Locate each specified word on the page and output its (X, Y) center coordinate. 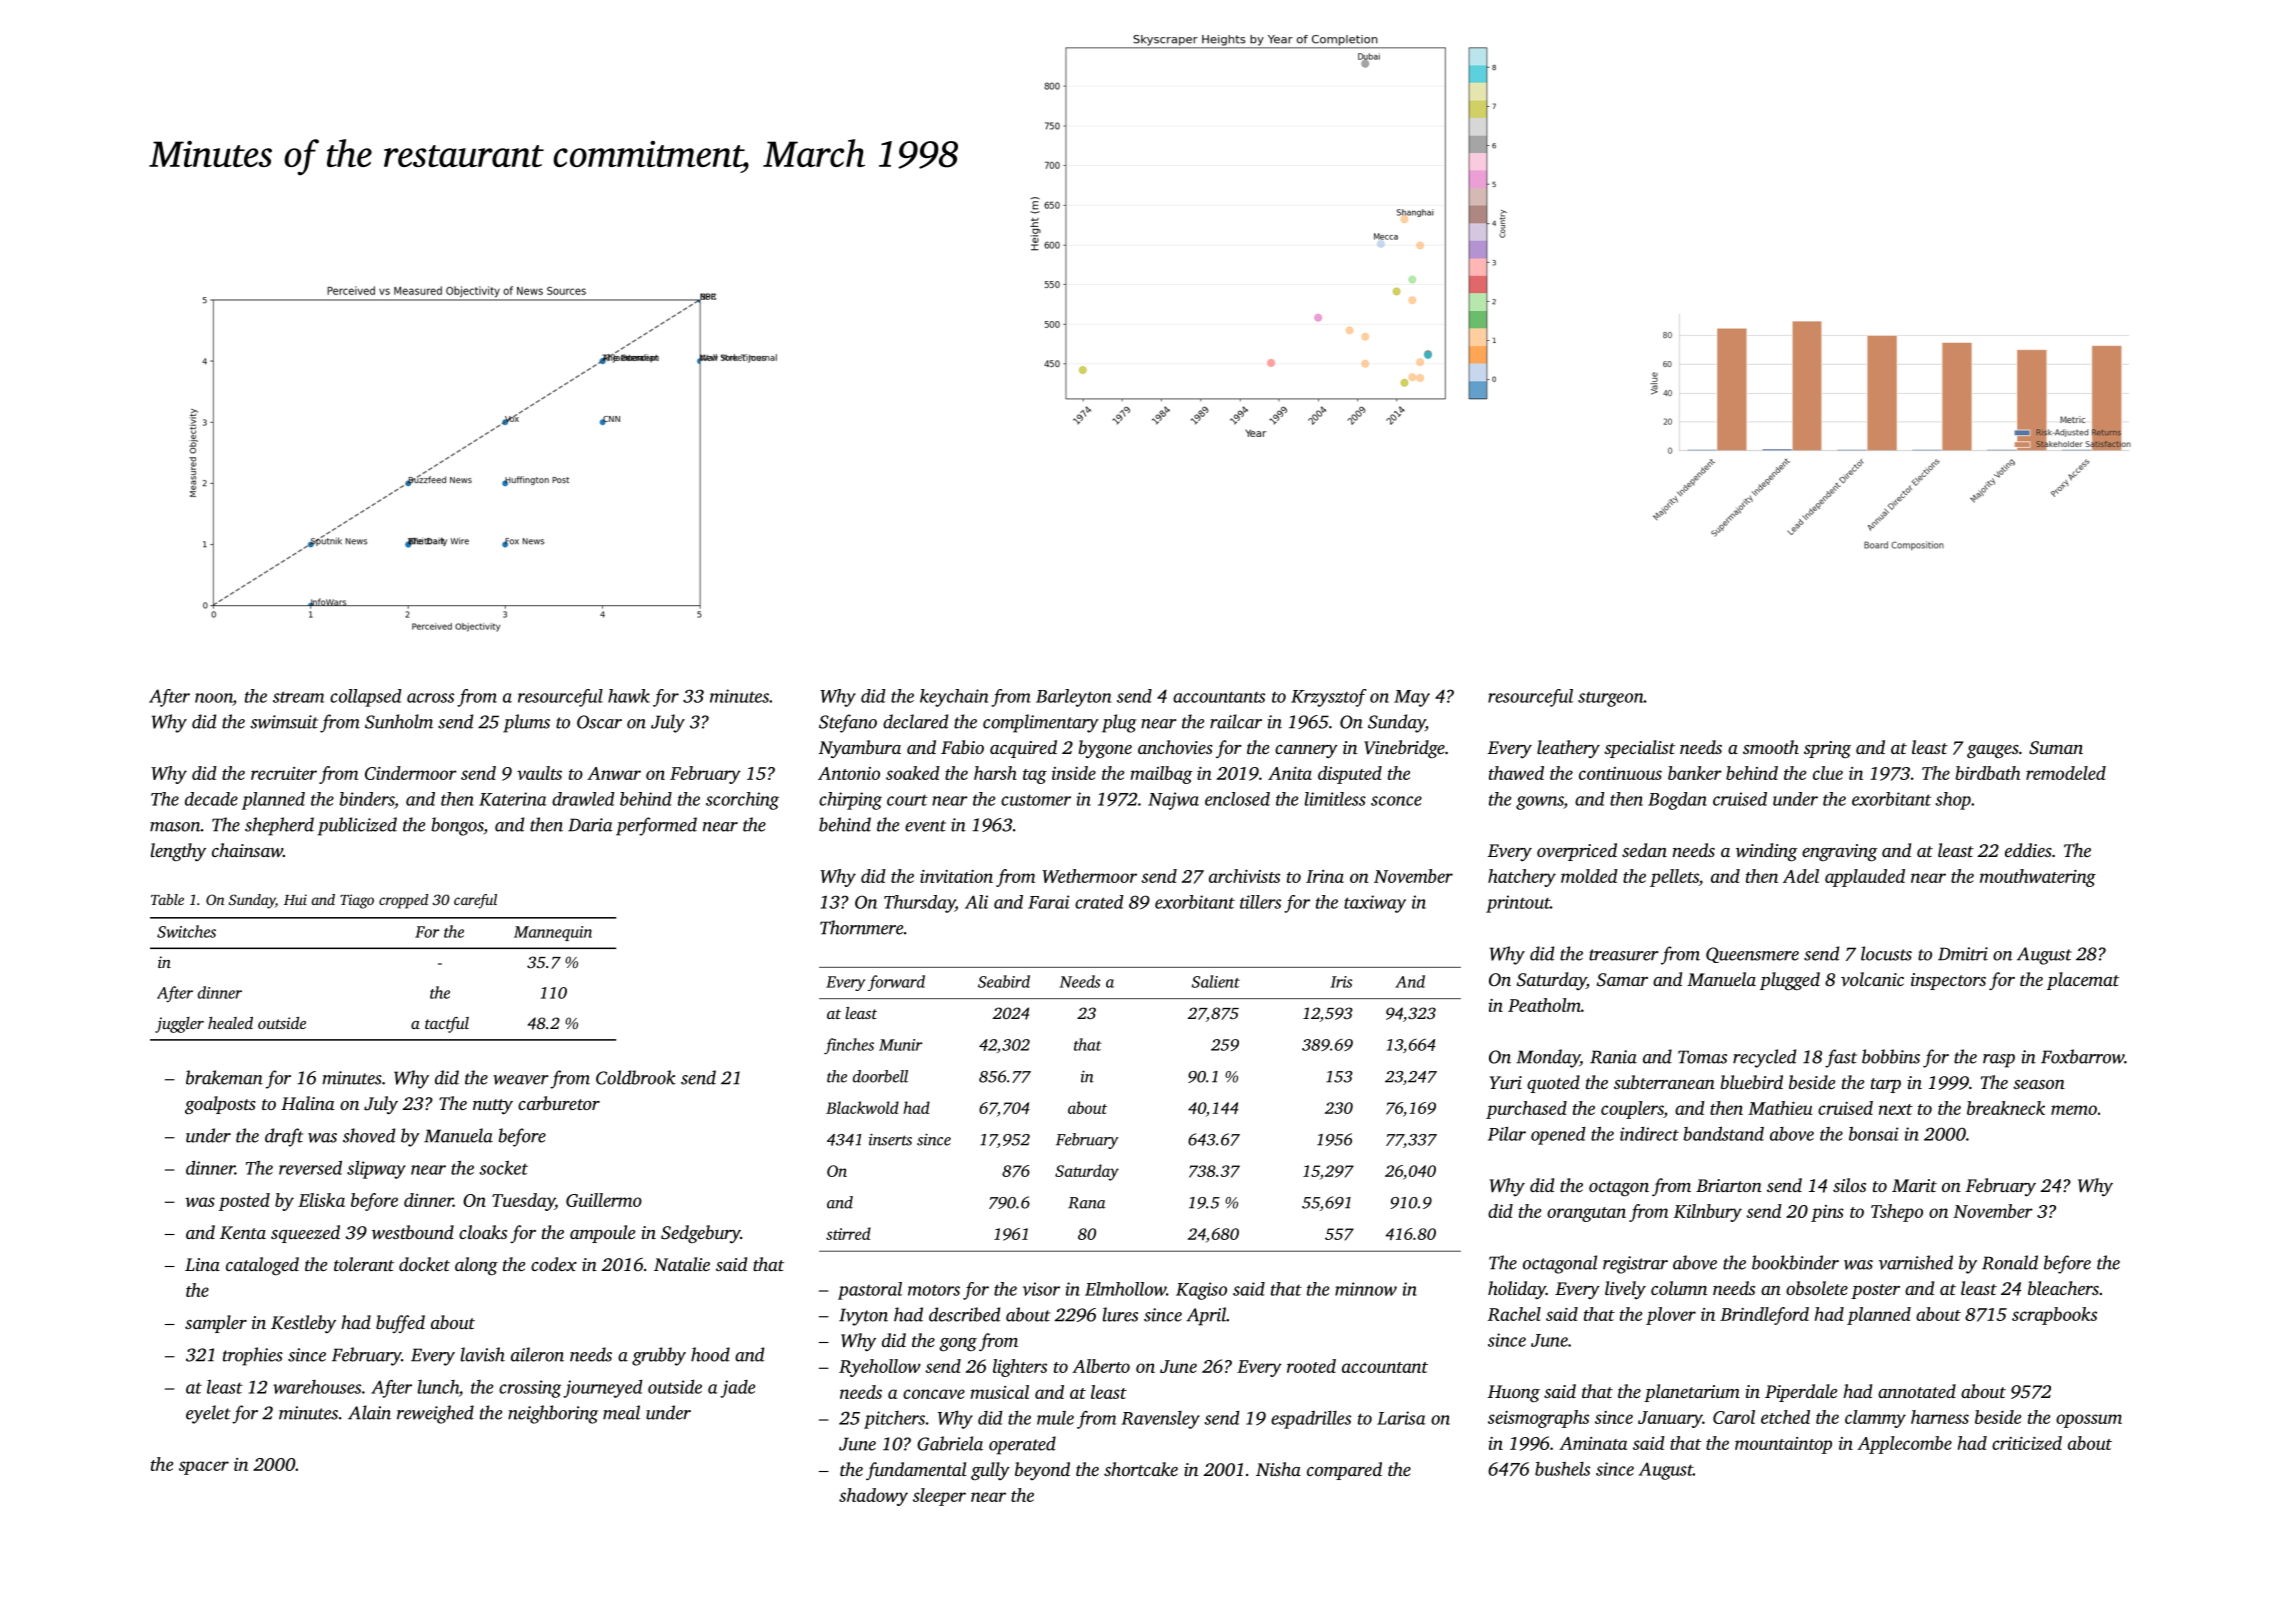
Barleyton (1074, 698)
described (964, 1314)
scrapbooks (2054, 1316)
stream (298, 697)
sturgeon (1611, 699)
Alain (369, 1412)
